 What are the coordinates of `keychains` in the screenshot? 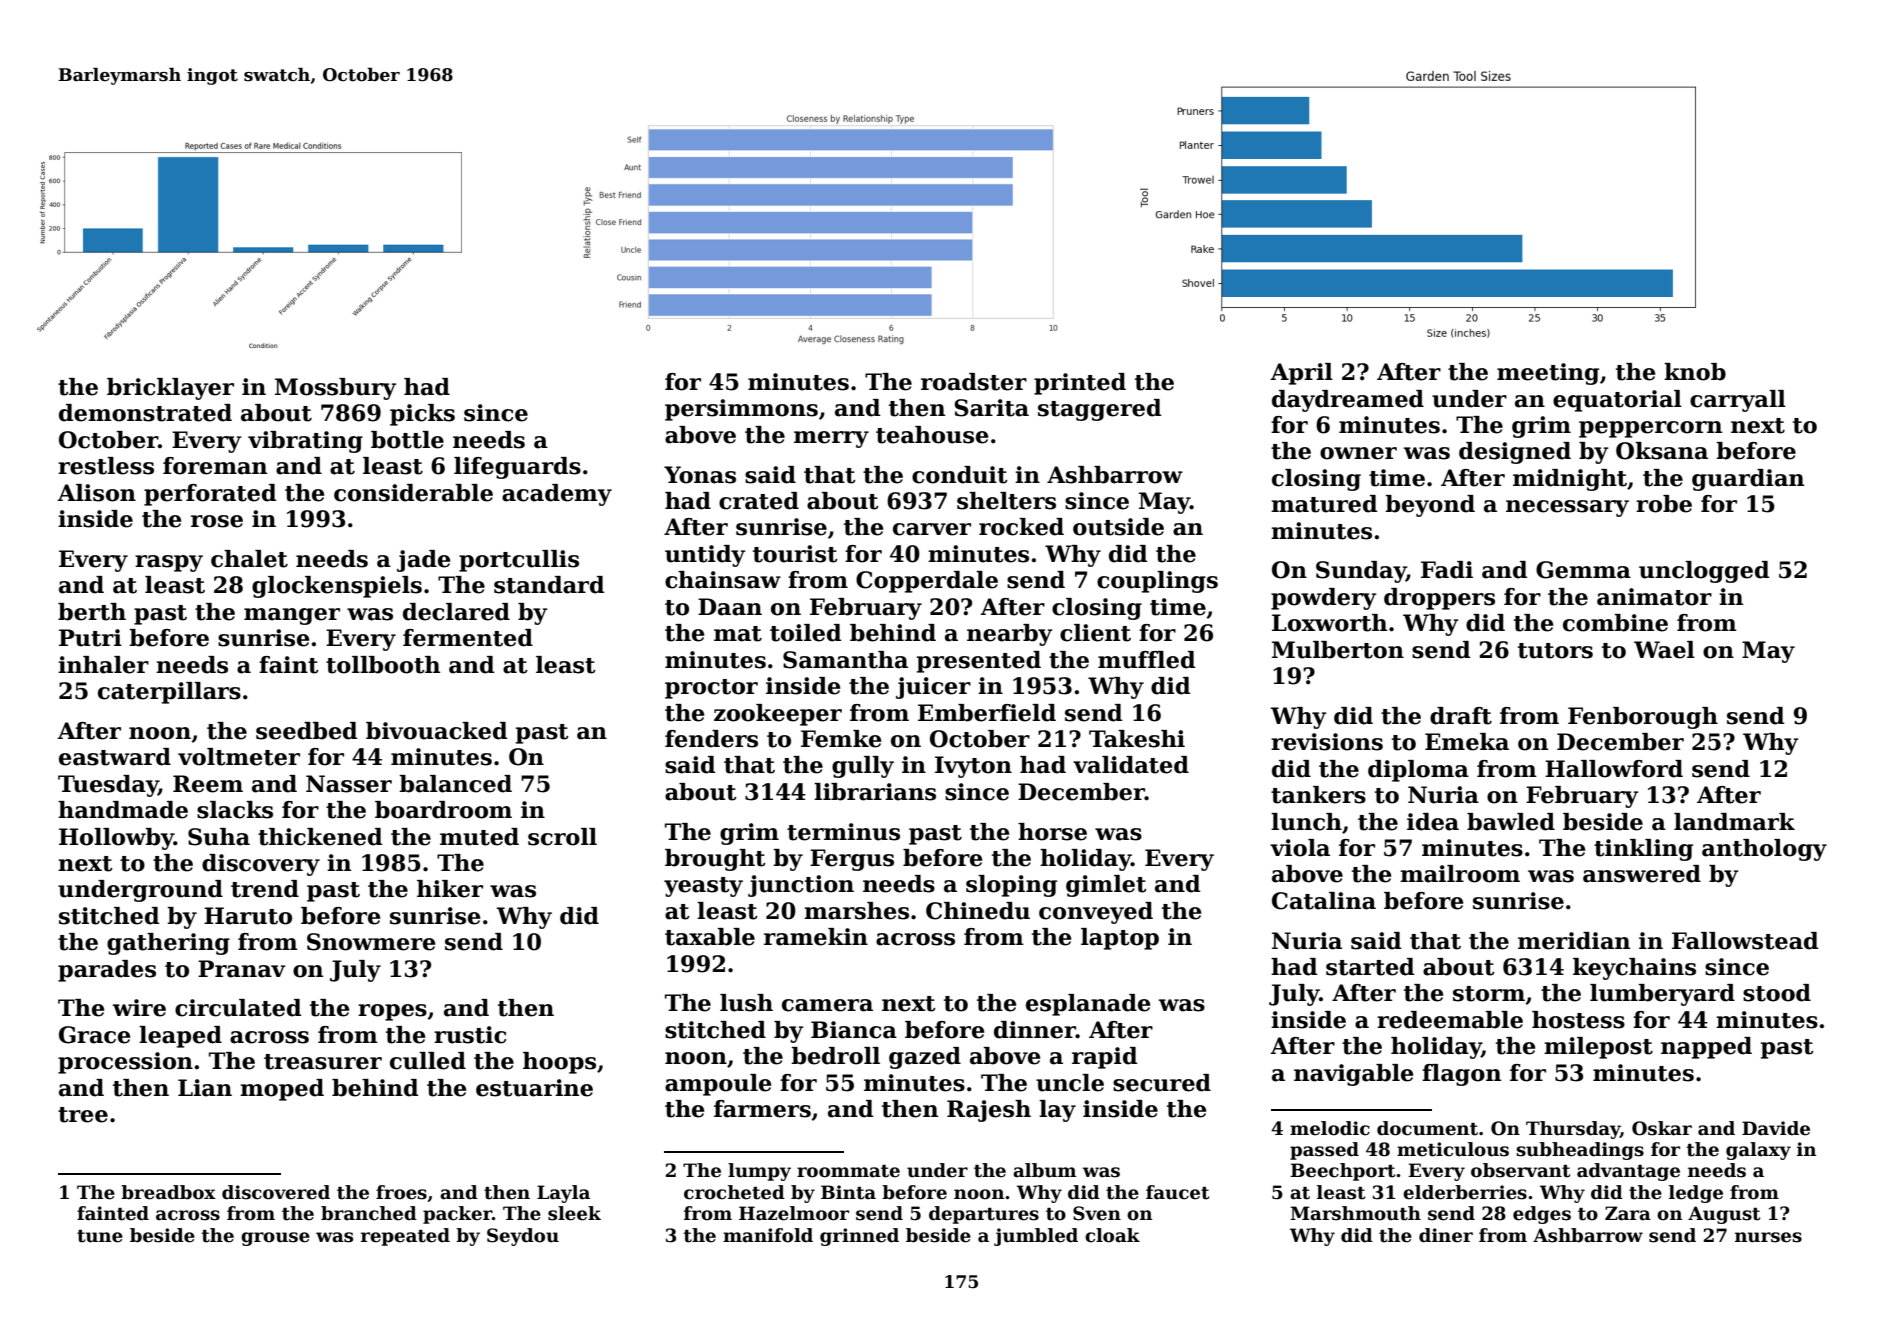 It's located at (1634, 969).
